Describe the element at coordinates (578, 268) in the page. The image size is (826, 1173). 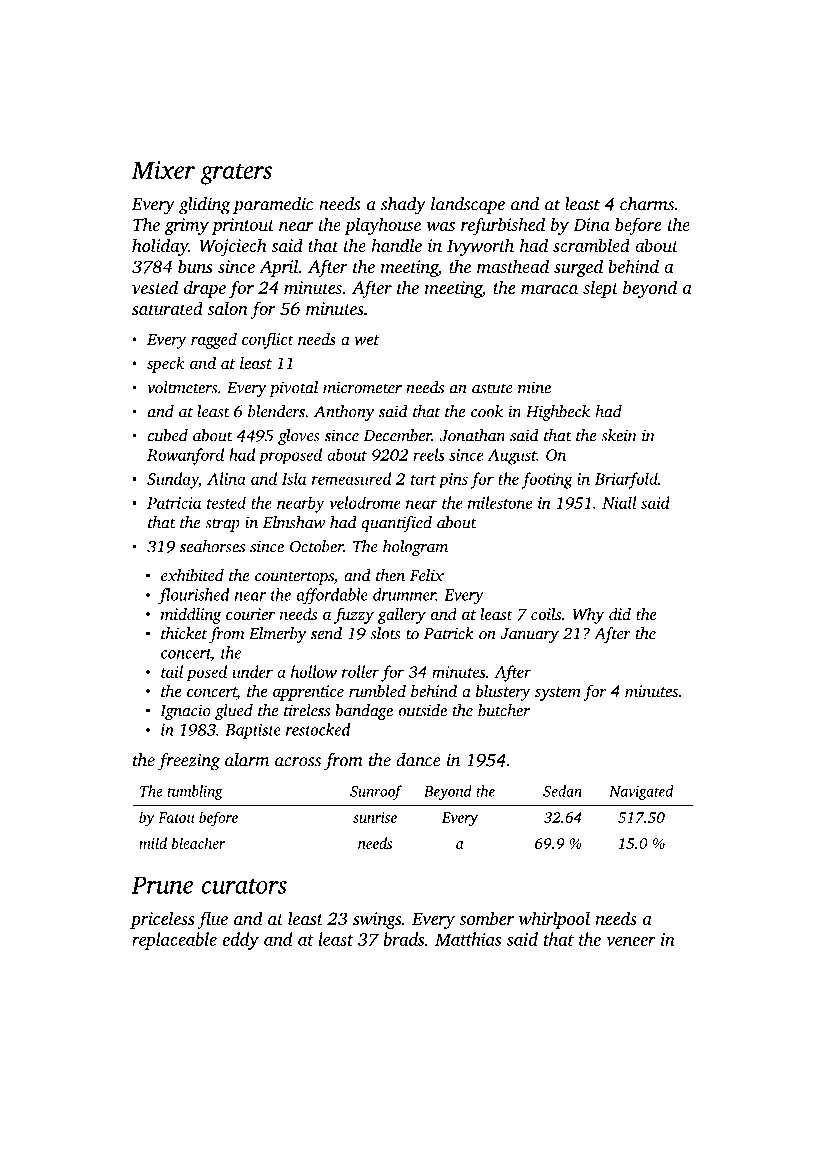
I see `surged` at that location.
